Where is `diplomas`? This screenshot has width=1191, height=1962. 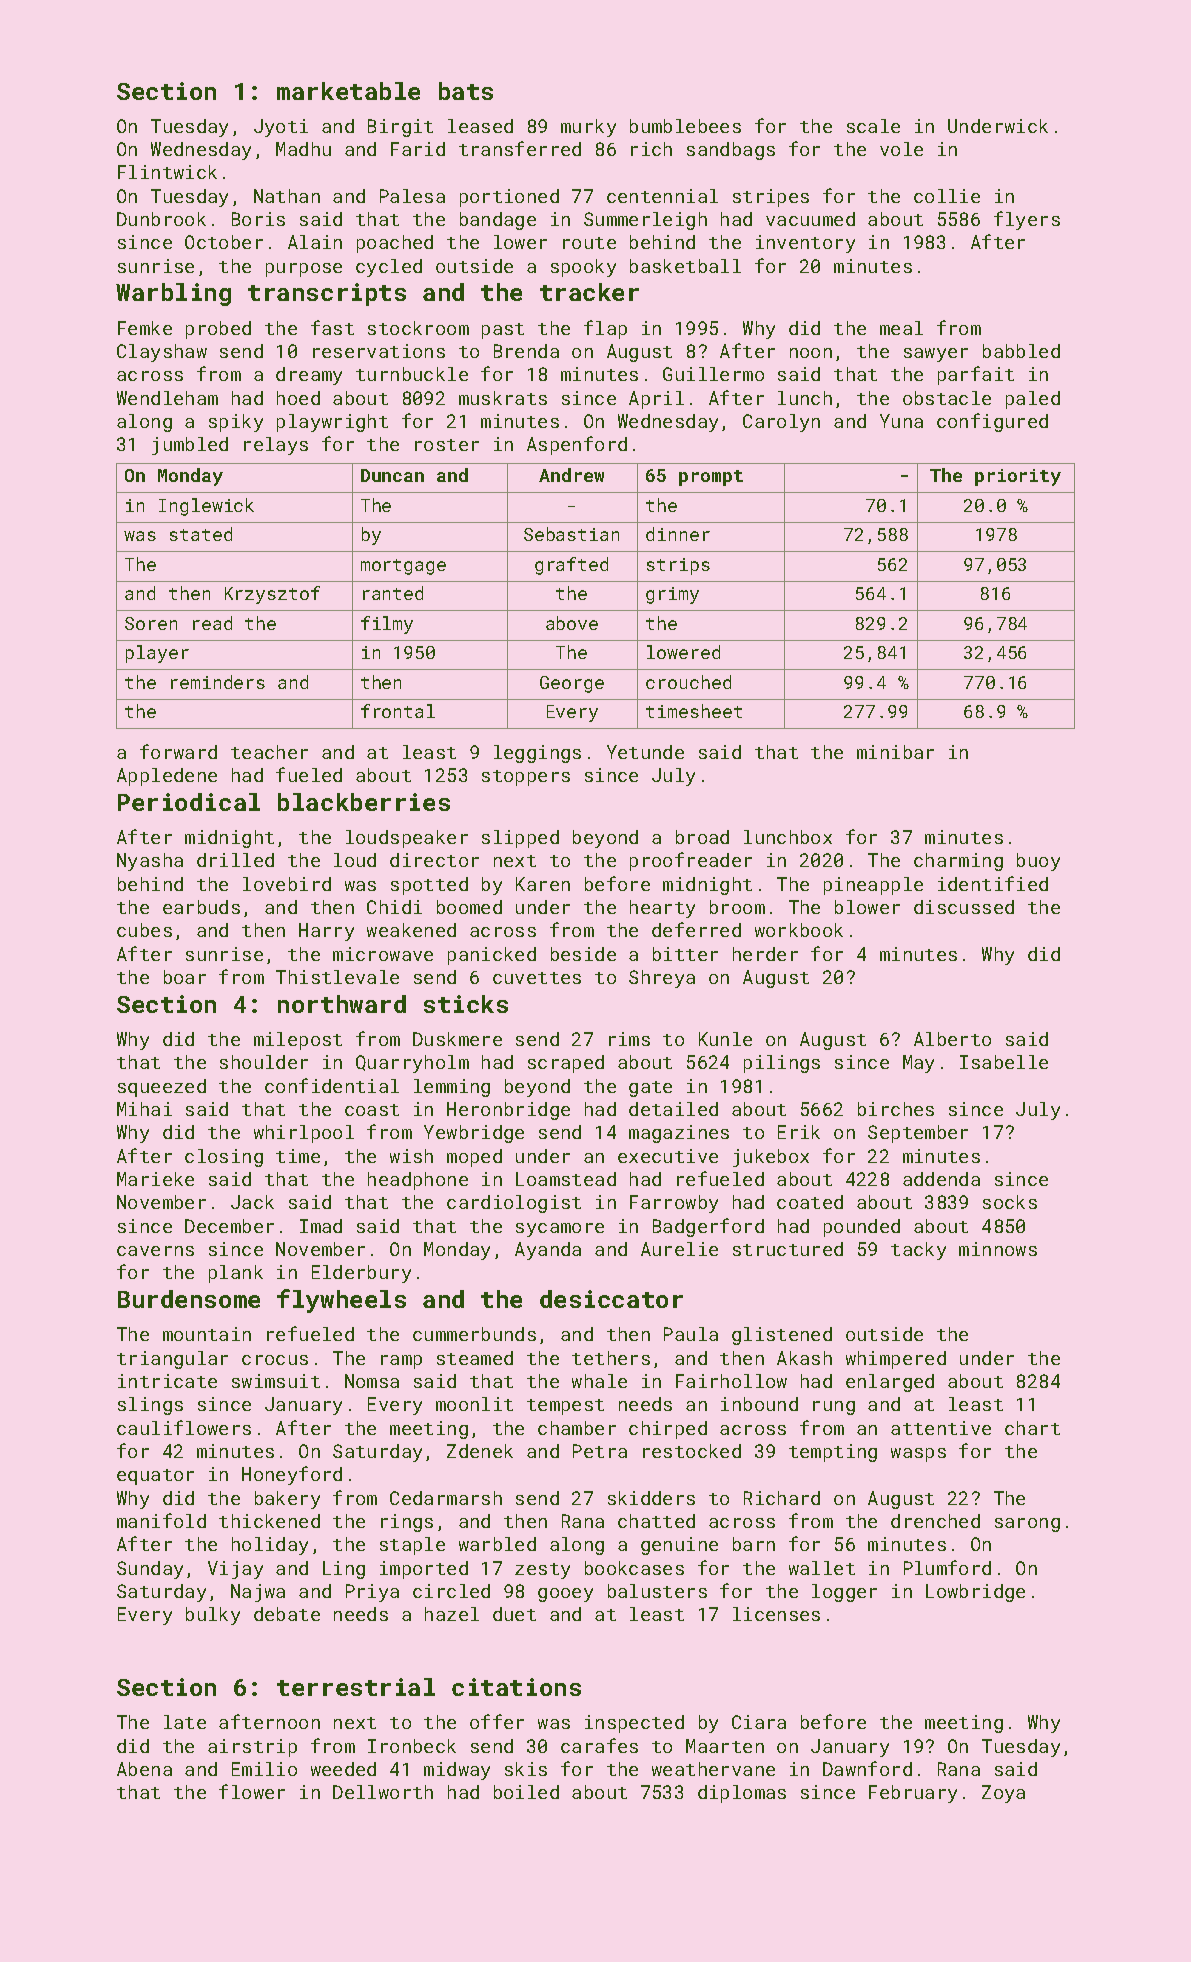
diplomas is located at coordinates (742, 1794).
